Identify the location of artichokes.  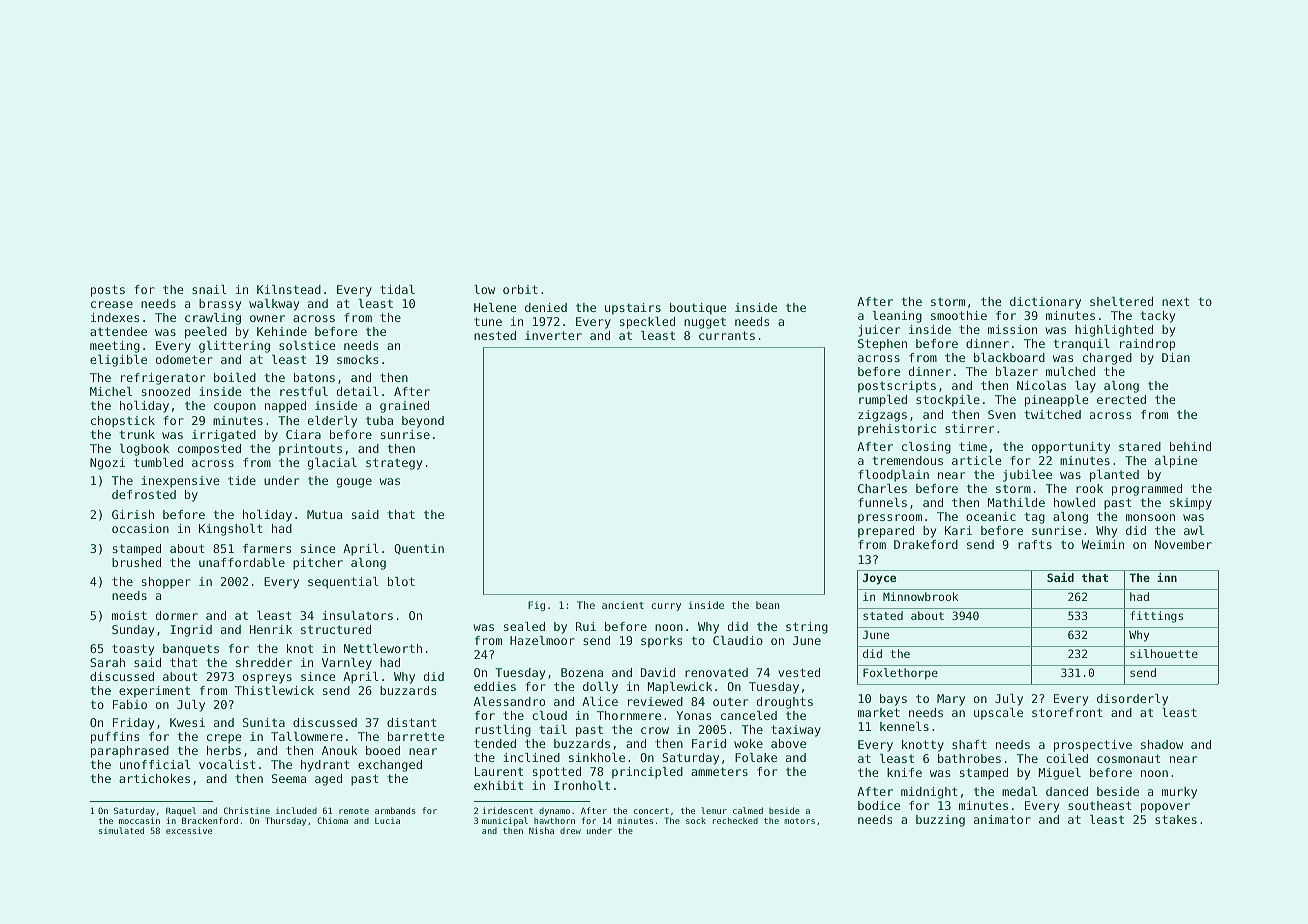
(154, 778).
